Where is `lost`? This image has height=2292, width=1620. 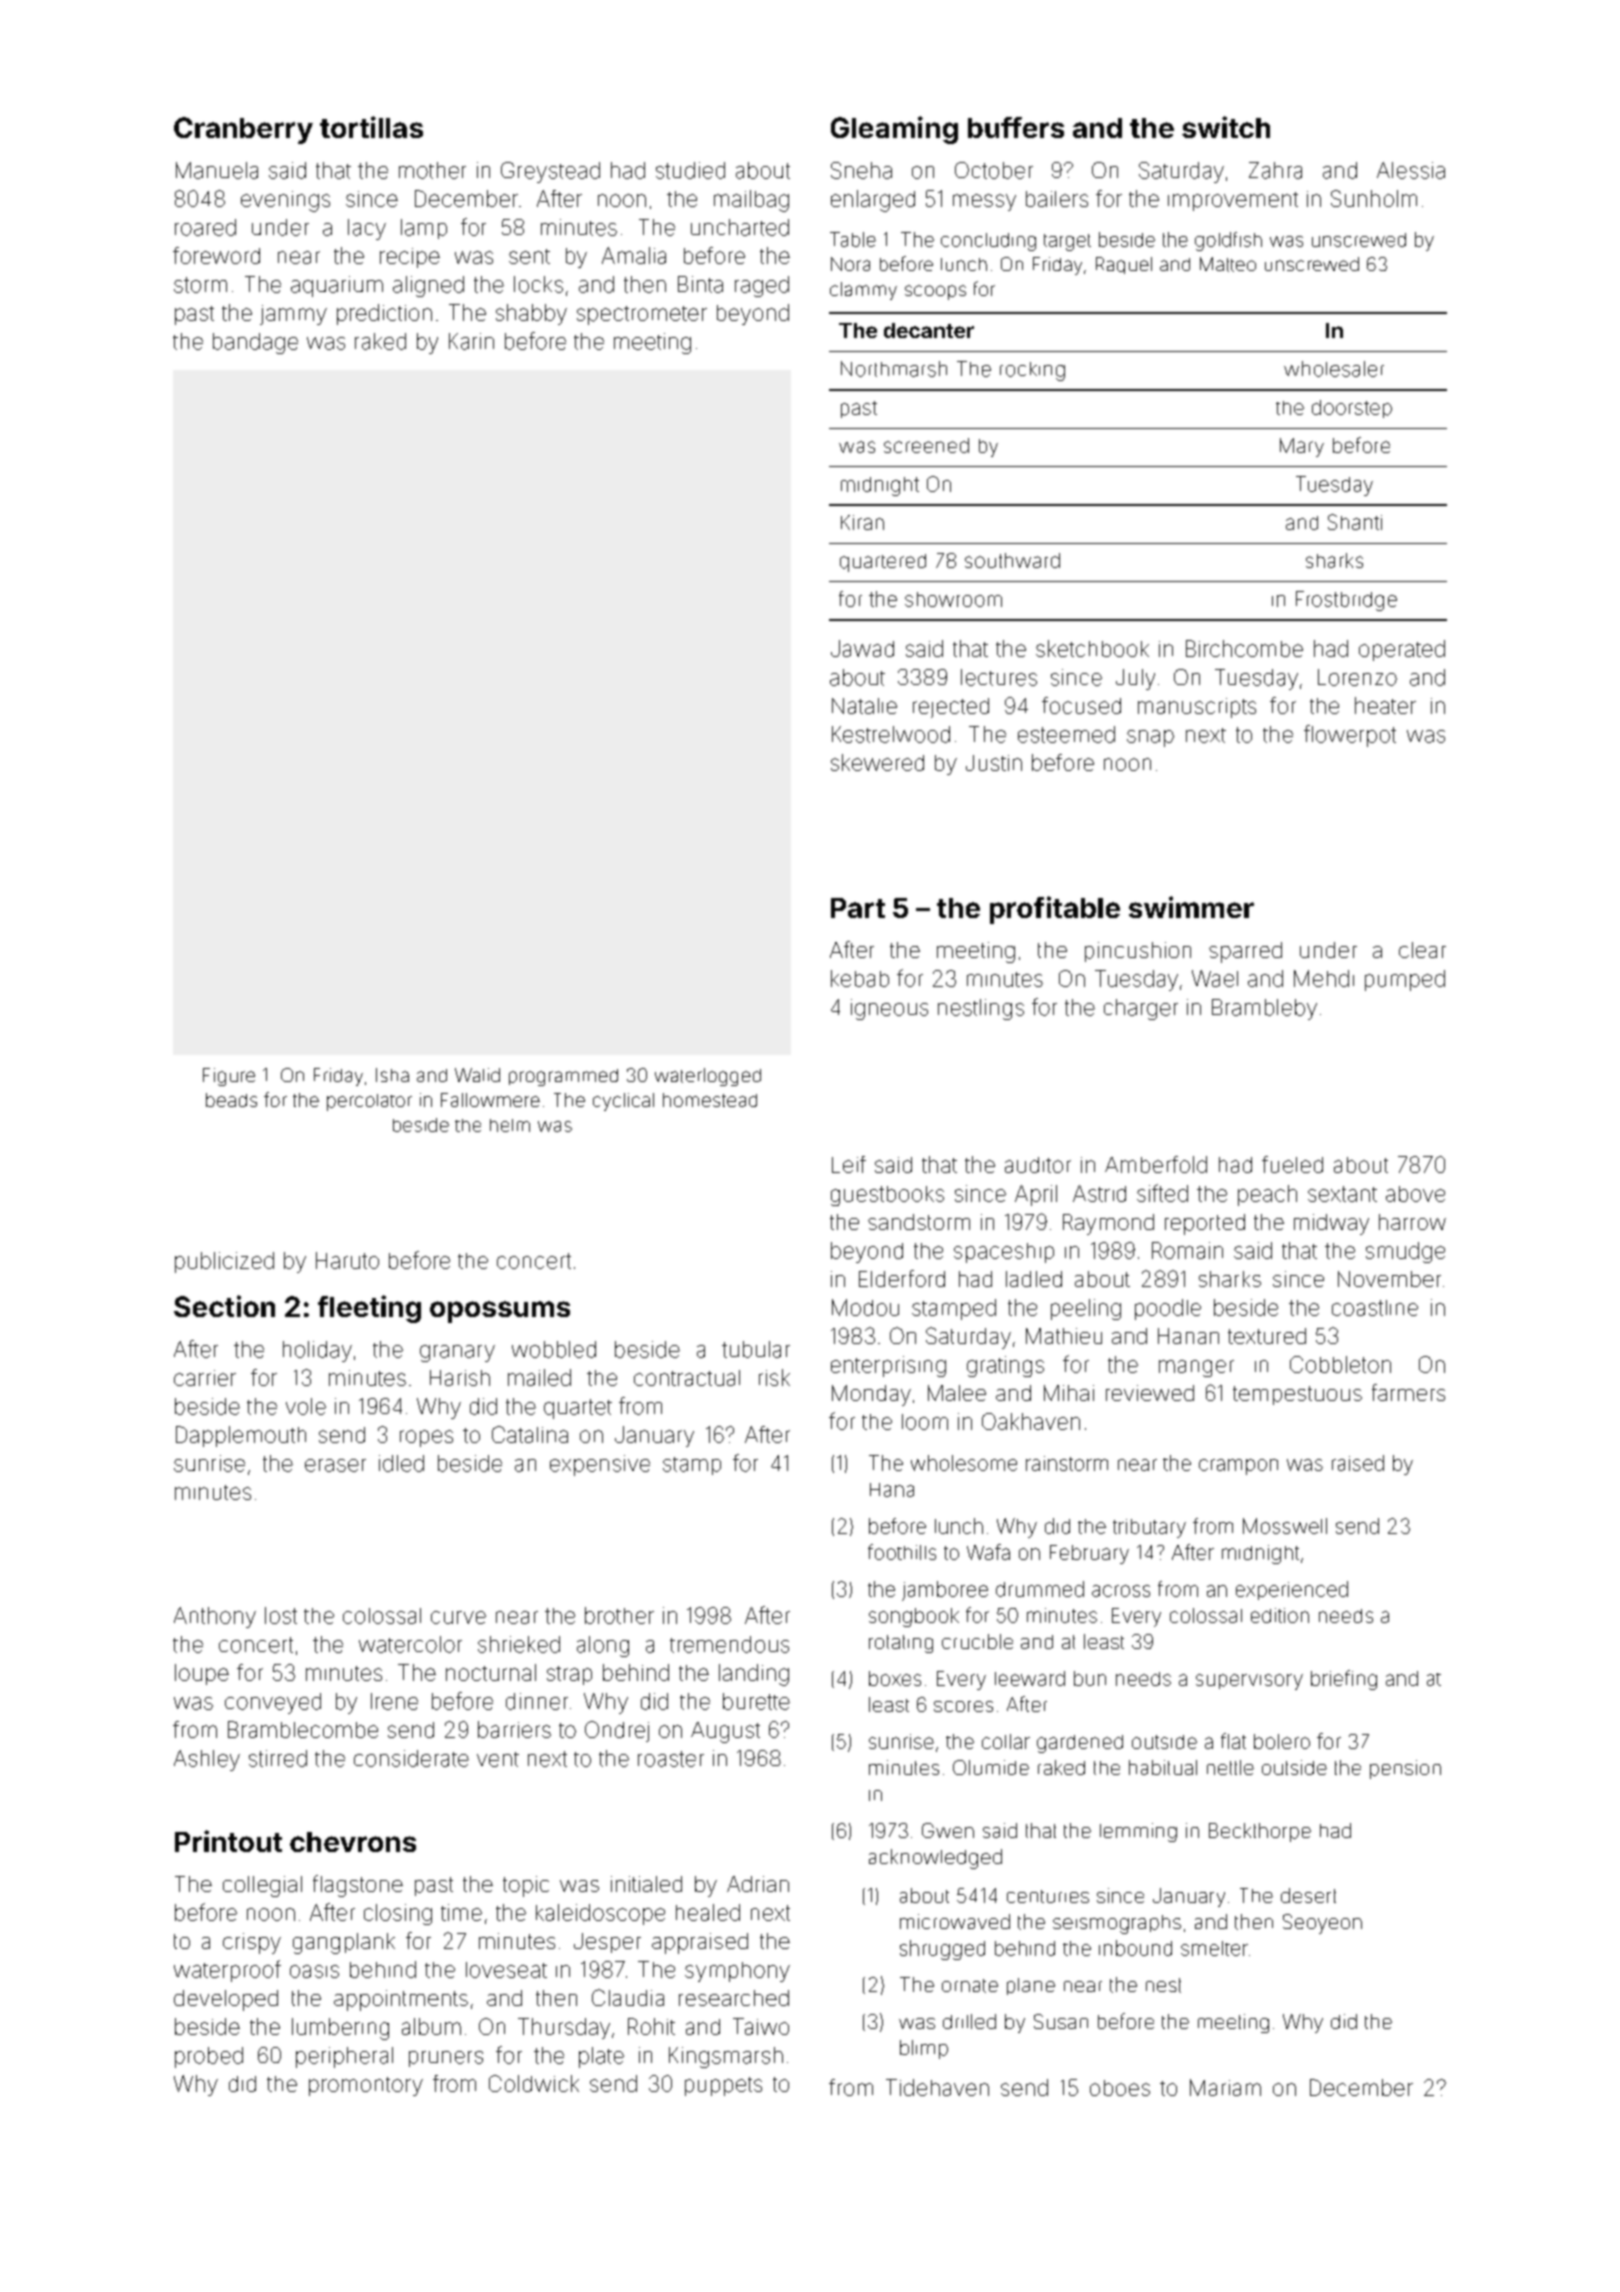
lost is located at coordinates (281, 1615).
